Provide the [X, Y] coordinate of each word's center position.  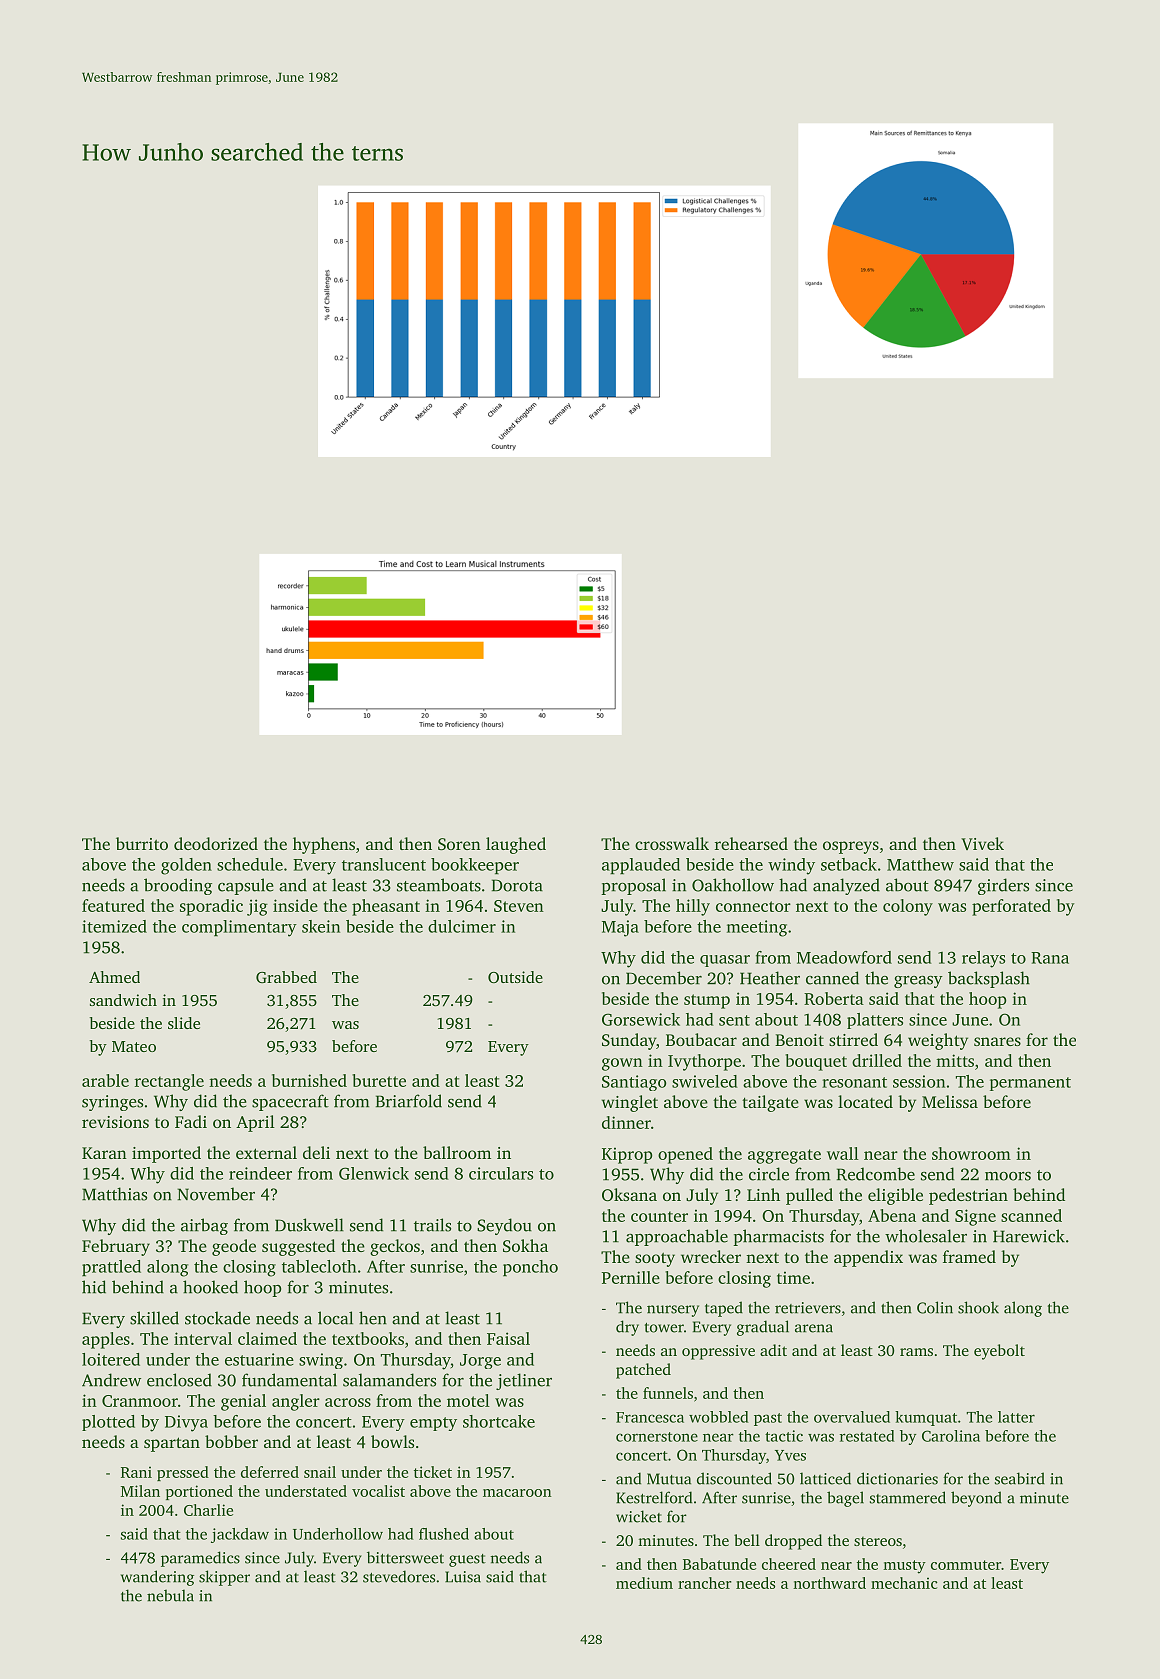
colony [908, 907]
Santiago [634, 1083]
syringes [112, 1103]
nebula [170, 1595]
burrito [142, 843]
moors [1008, 1176]
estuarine [259, 1359]
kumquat [926, 1418]
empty [433, 1424]
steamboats [439, 885]
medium [644, 1583]
